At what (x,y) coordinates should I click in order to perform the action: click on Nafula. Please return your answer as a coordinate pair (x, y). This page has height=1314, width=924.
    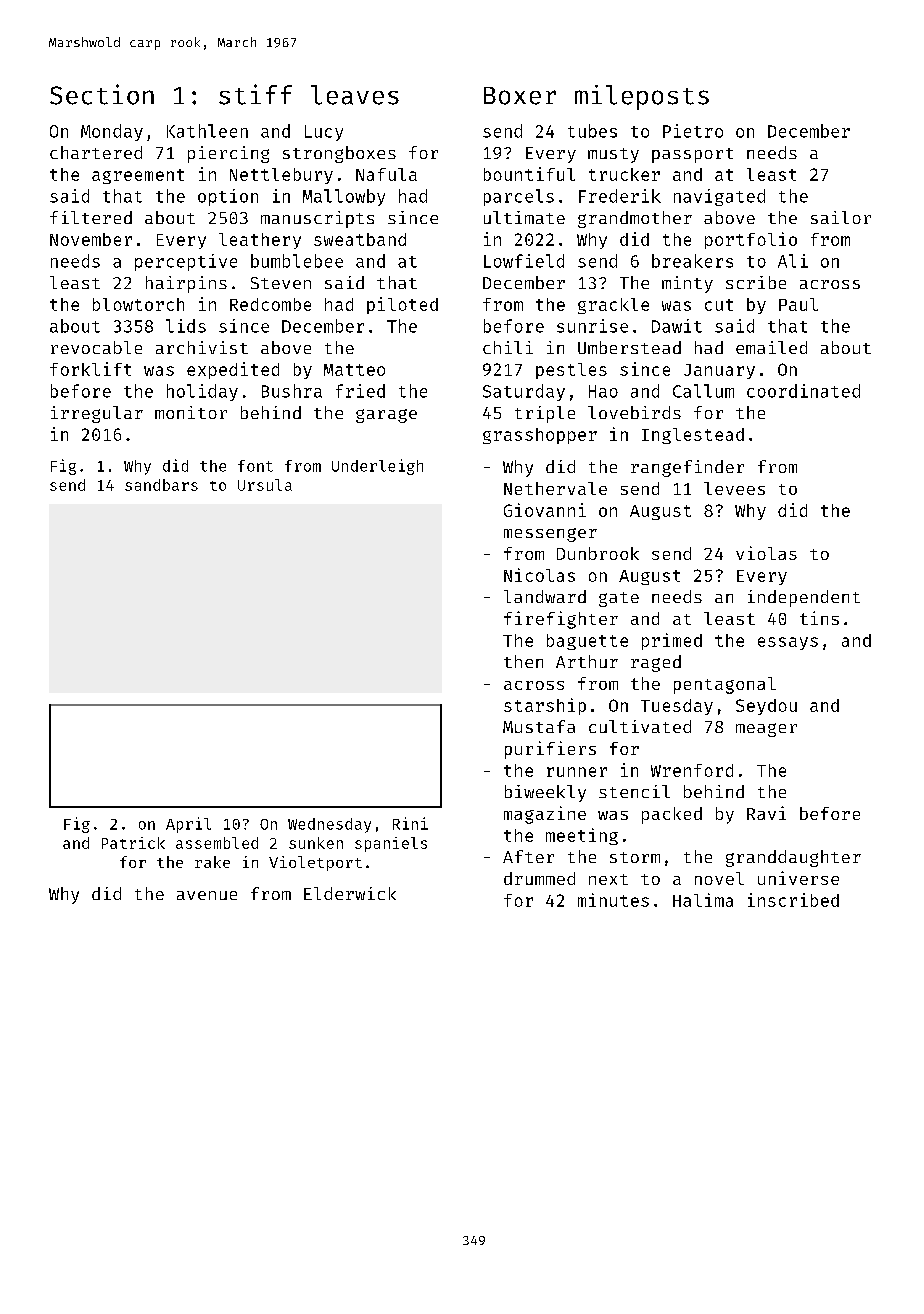
    Looking at the image, I should click on (386, 174).
